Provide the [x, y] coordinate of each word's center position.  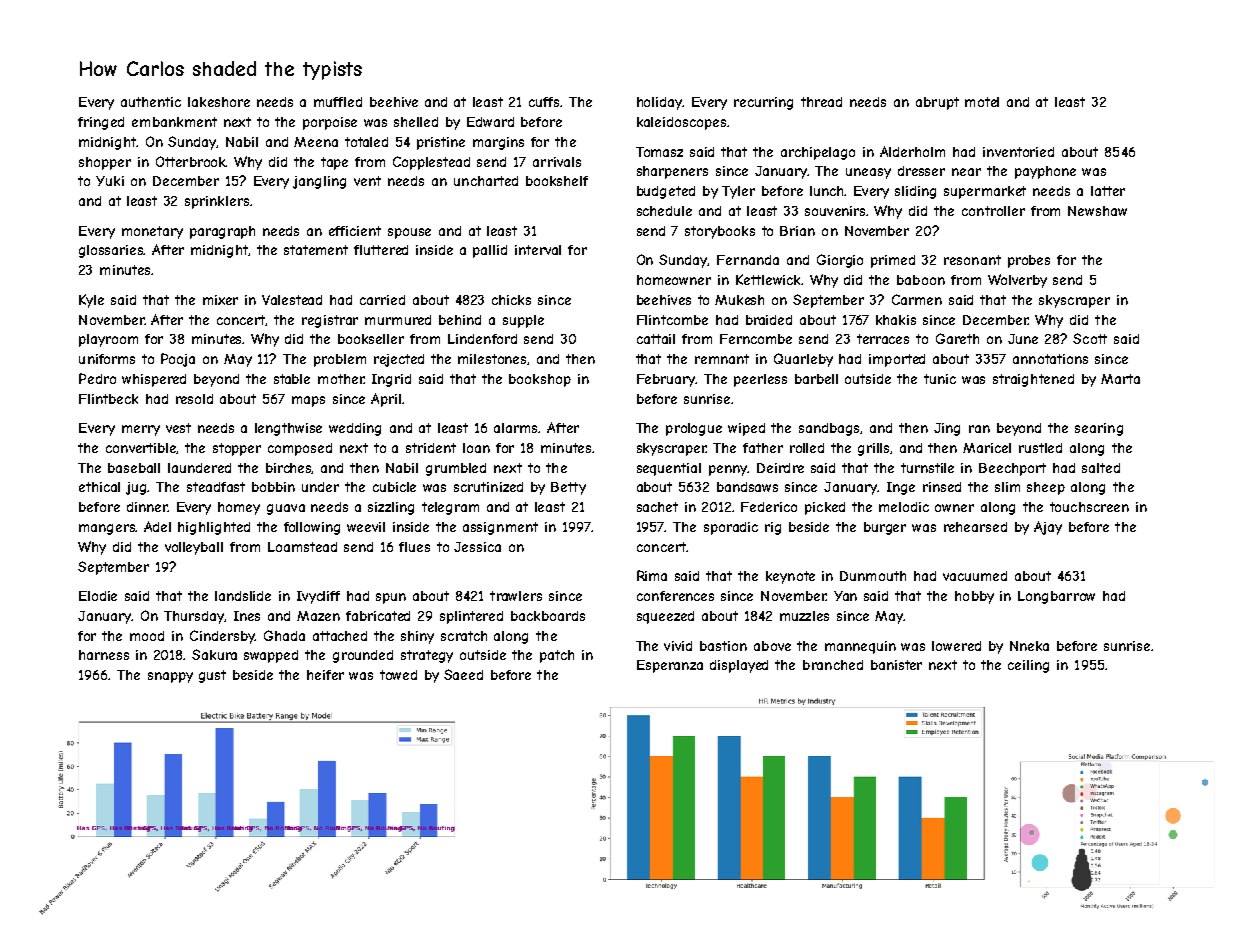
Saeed [463, 674]
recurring [763, 103]
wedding [355, 429]
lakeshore [219, 102]
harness [104, 655]
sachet [657, 507]
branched [833, 665]
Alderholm [912, 151]
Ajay [1048, 528]
